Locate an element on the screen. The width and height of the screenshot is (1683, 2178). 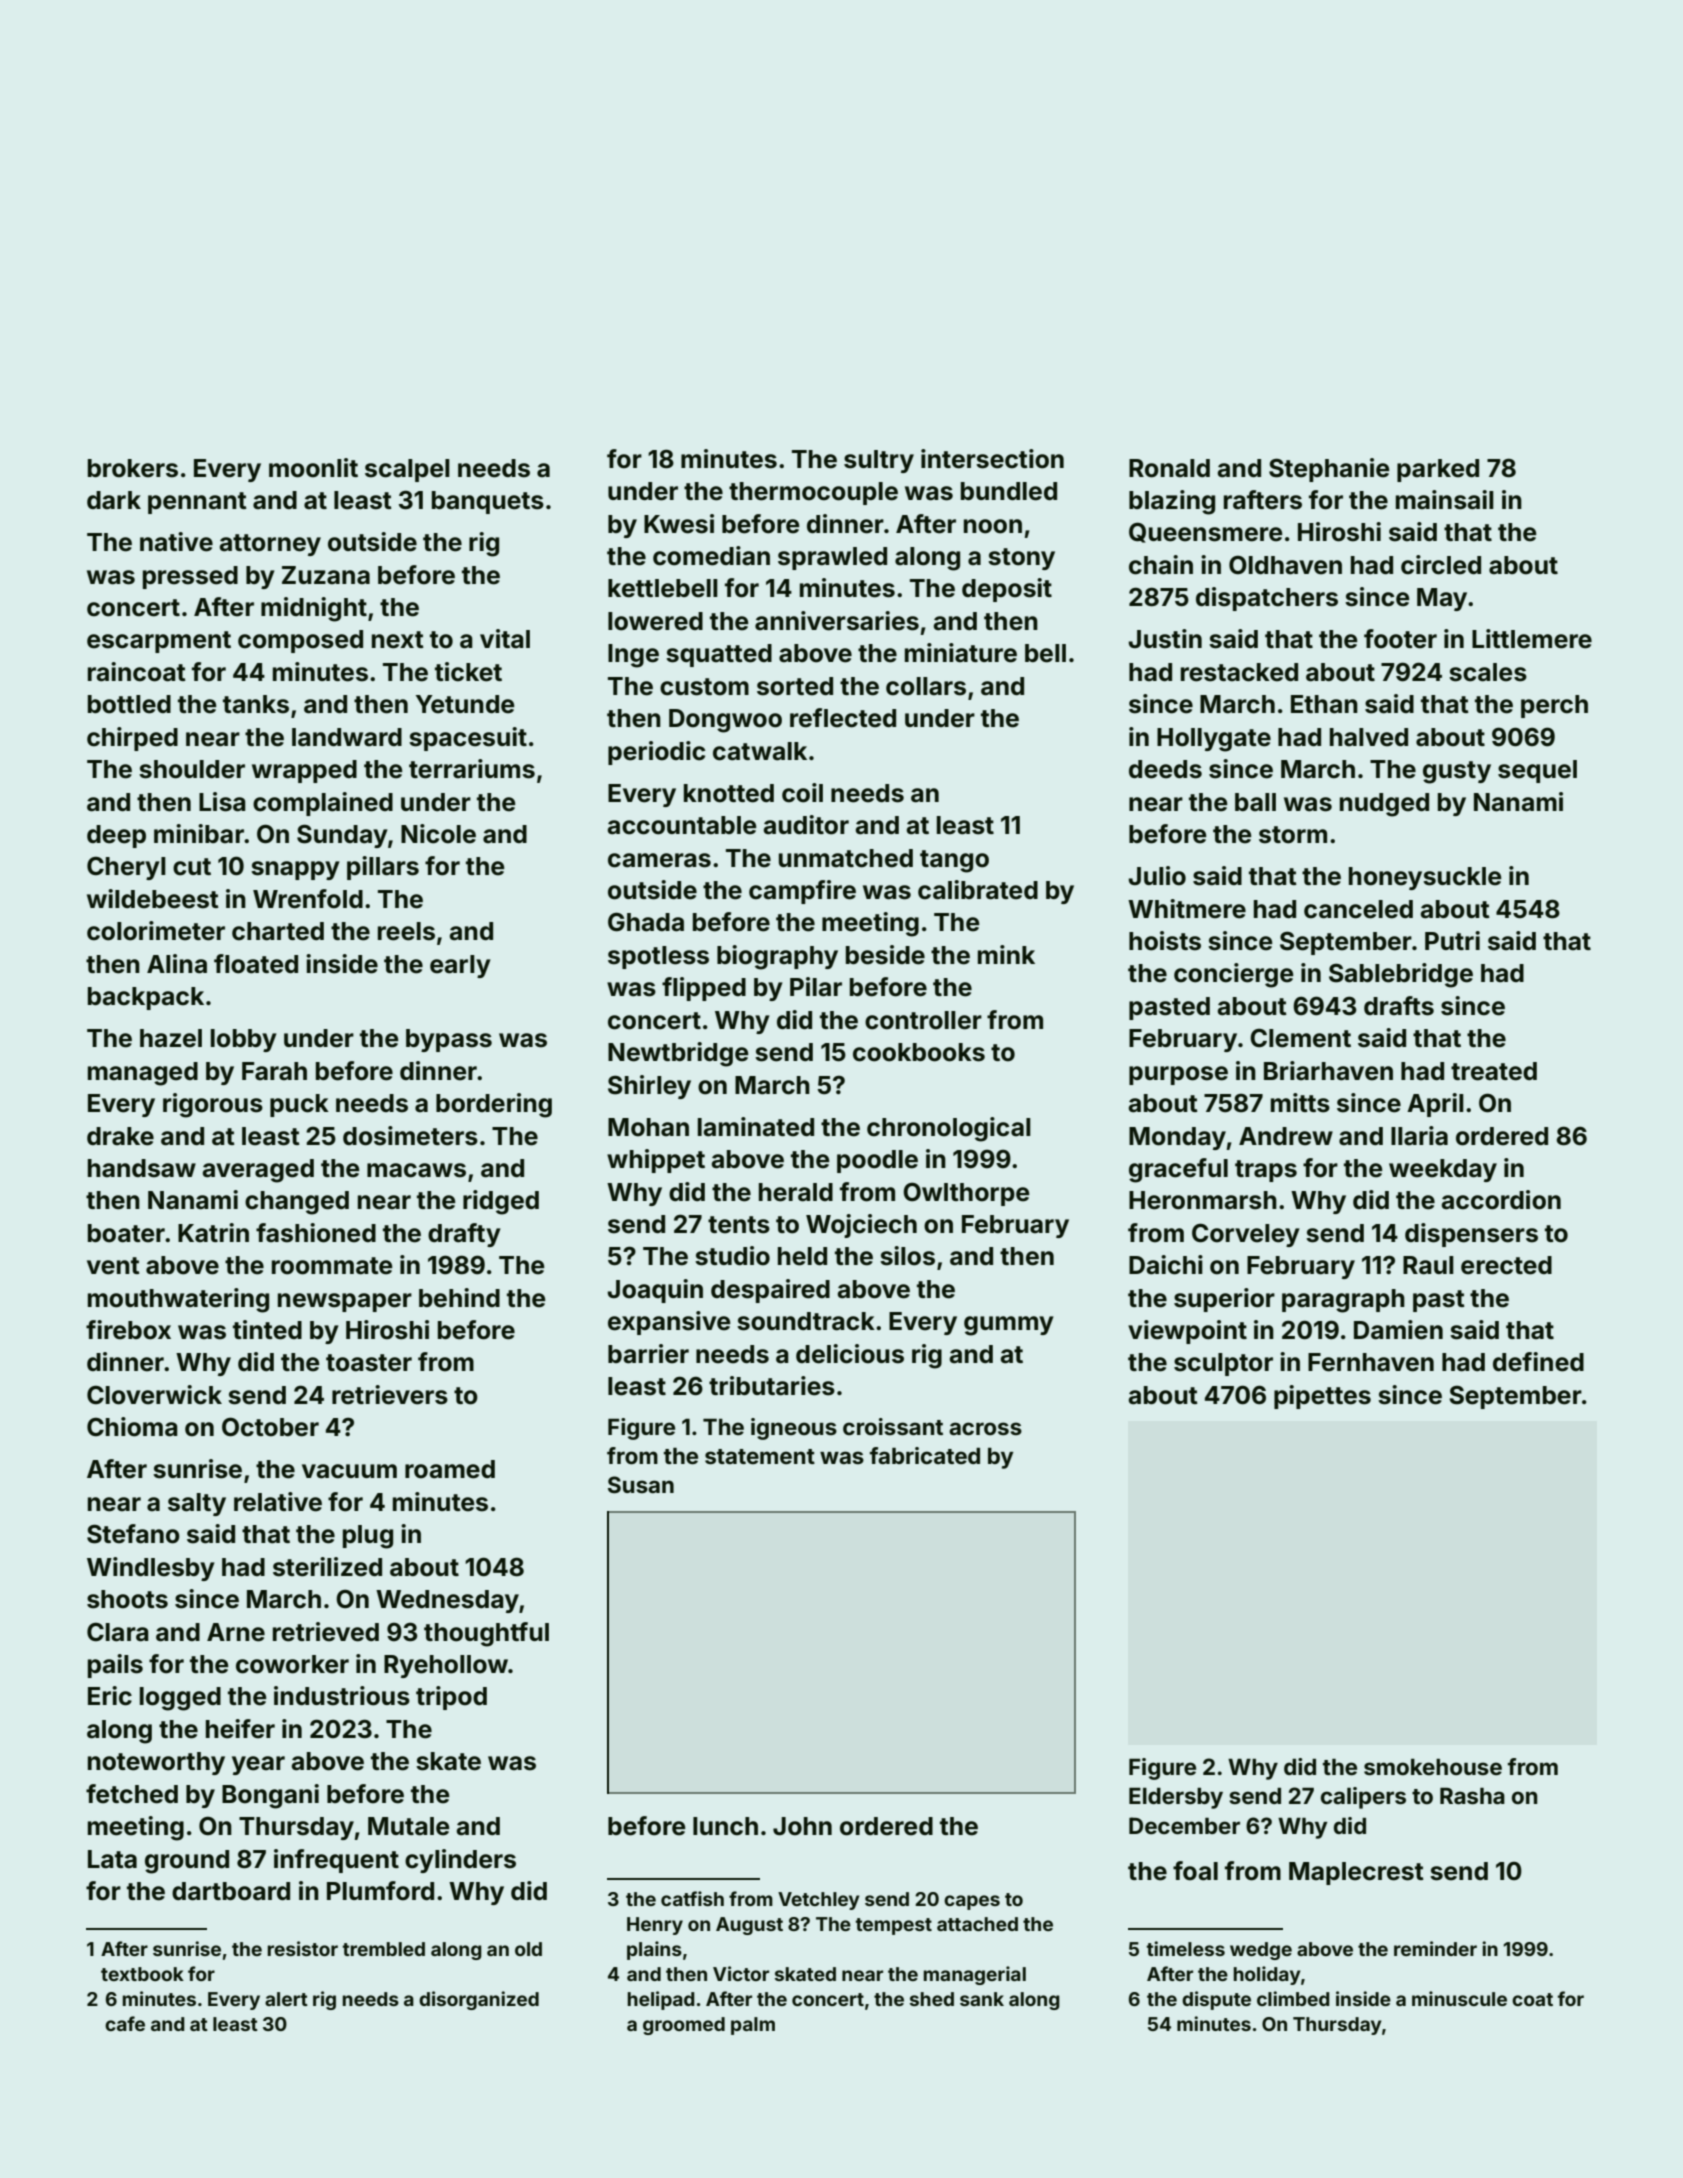
Newtbridge is located at coordinates (678, 1054).
